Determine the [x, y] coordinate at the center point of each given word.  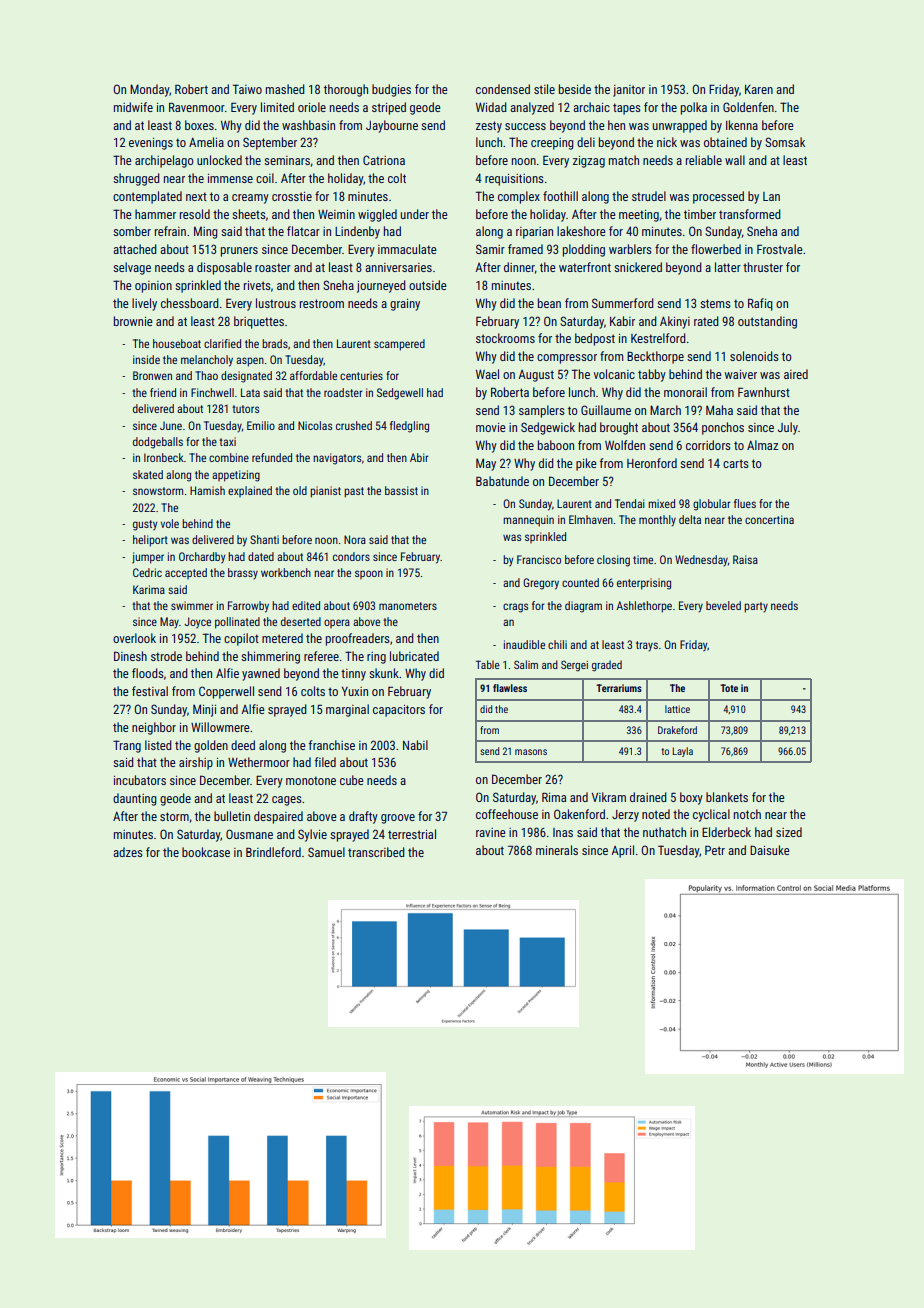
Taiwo [247, 89]
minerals [557, 850]
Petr [715, 850]
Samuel [326, 852]
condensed [503, 89]
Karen [759, 89]
